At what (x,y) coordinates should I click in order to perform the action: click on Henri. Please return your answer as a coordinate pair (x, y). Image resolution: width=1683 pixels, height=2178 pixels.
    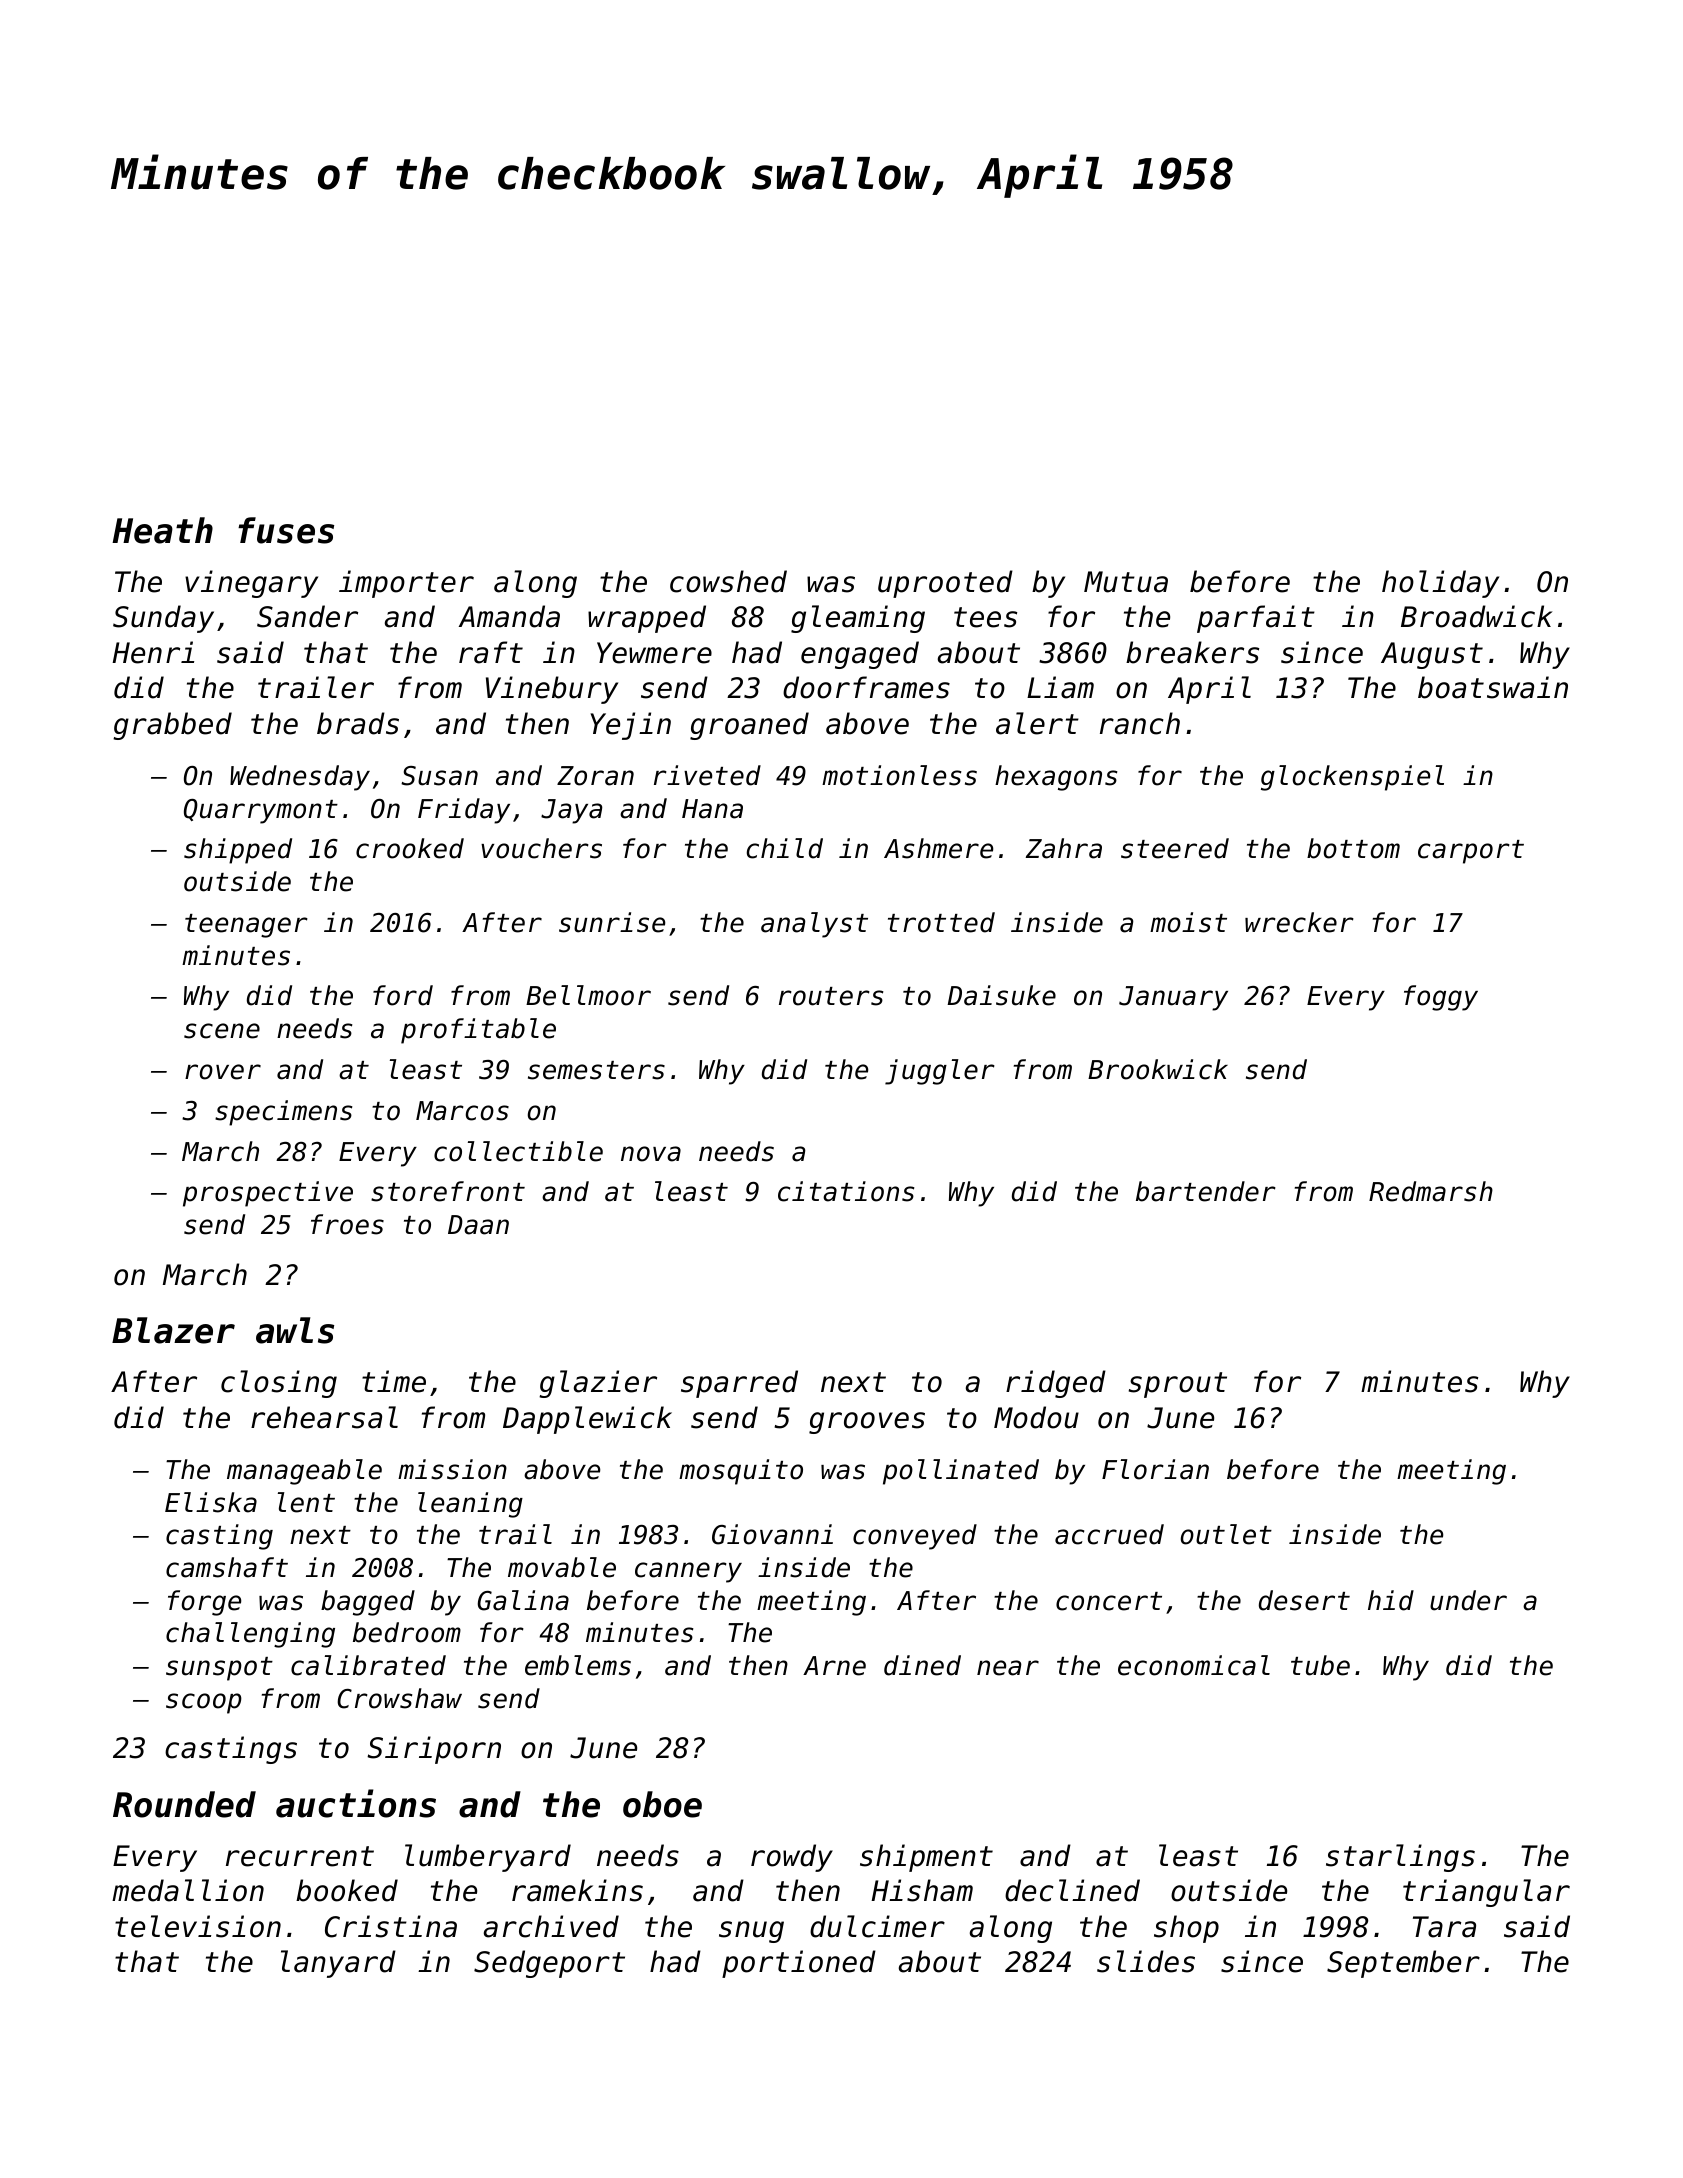
    Looking at the image, I should click on (153, 652).
